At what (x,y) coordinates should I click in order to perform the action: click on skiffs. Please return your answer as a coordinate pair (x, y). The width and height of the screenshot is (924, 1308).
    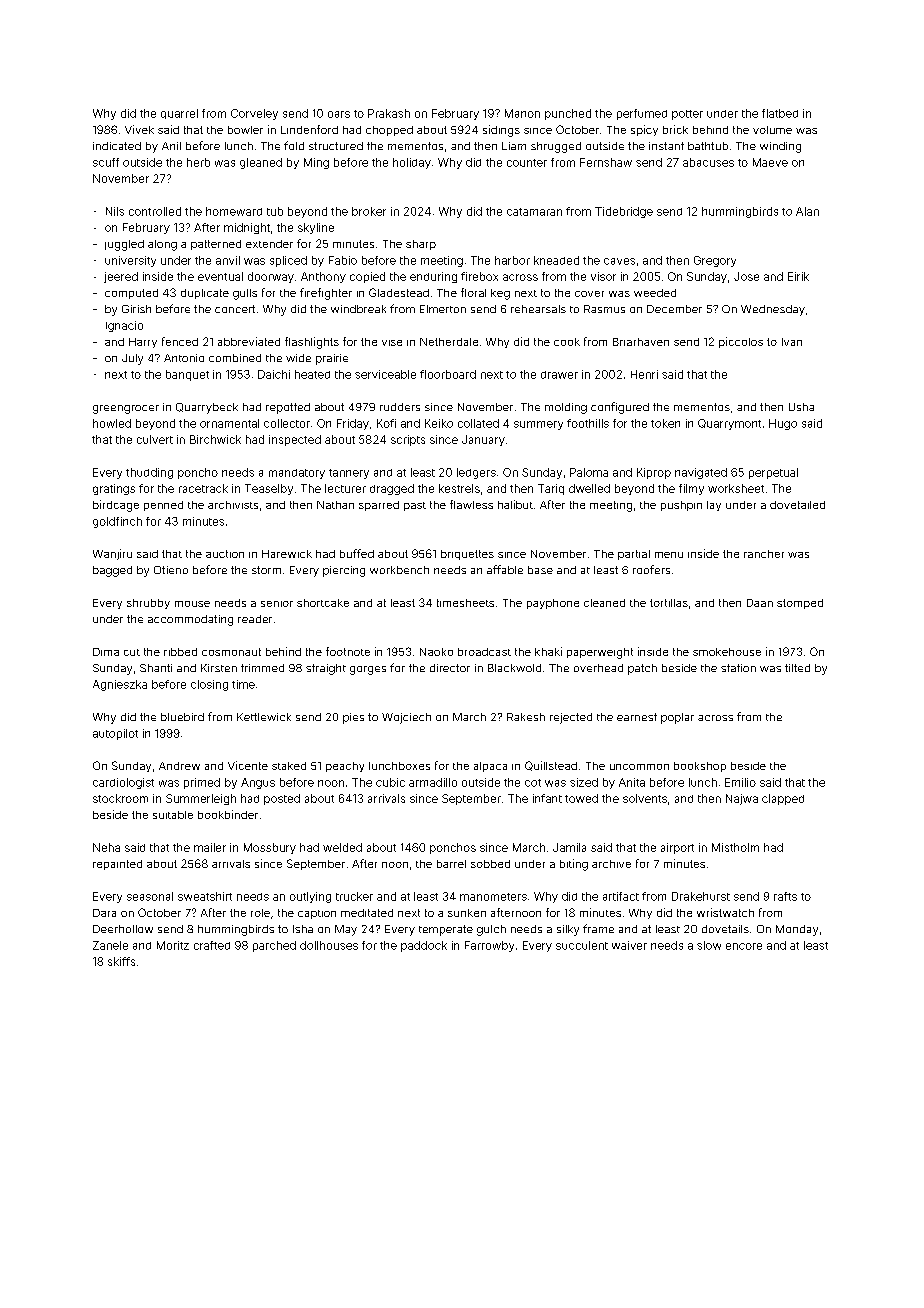
    Looking at the image, I should click on (121, 961).
